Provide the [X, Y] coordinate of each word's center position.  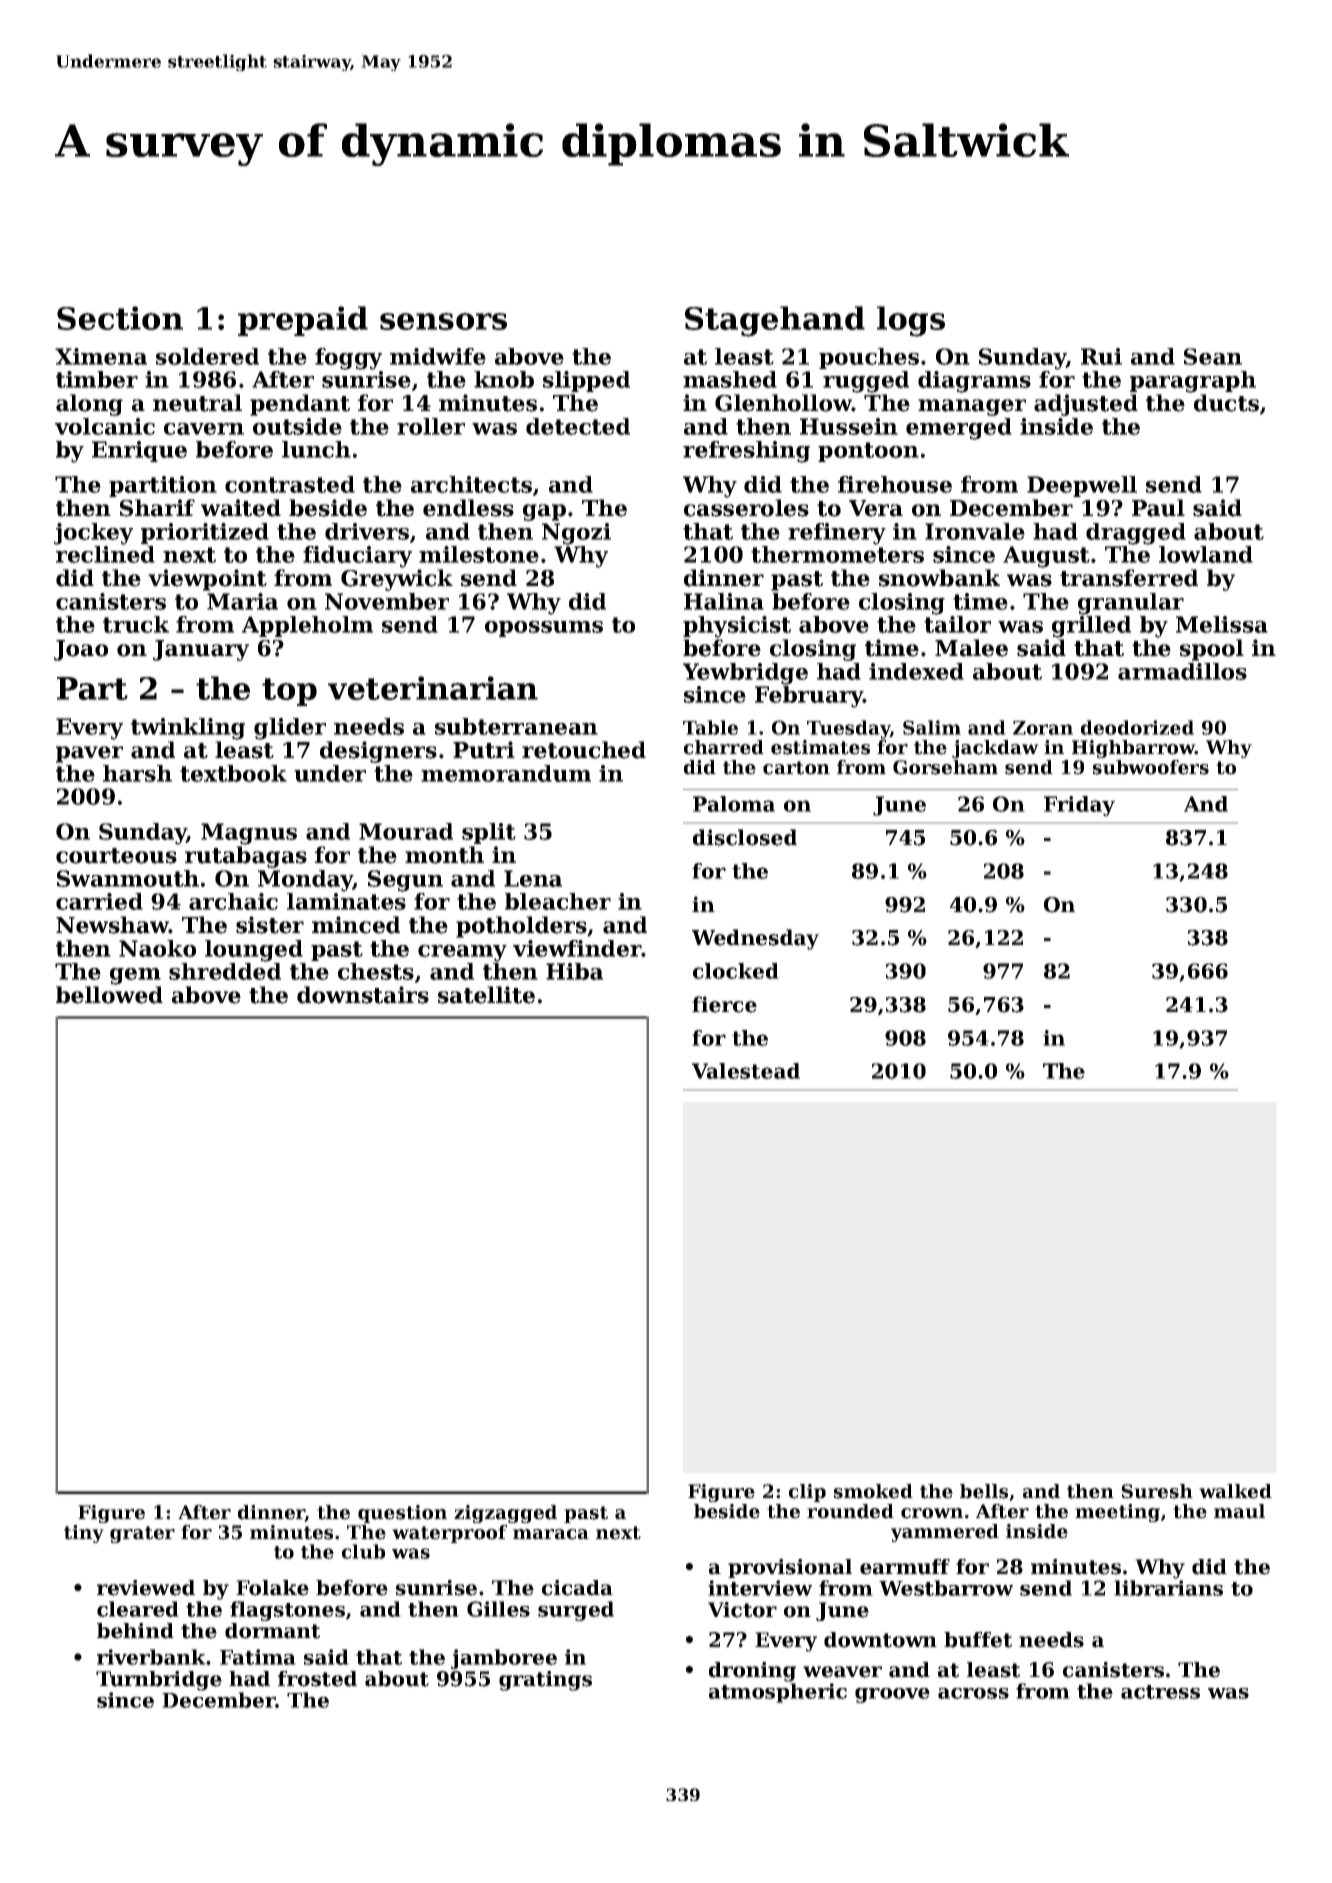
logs [911, 321]
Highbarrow [1133, 749]
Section [120, 318]
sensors [443, 321]
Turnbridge [159, 1681]
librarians [1168, 1588]
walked [1235, 1491]
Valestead [746, 1071]
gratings [545, 1681]
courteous [116, 856]
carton [796, 768]
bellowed [109, 995]
